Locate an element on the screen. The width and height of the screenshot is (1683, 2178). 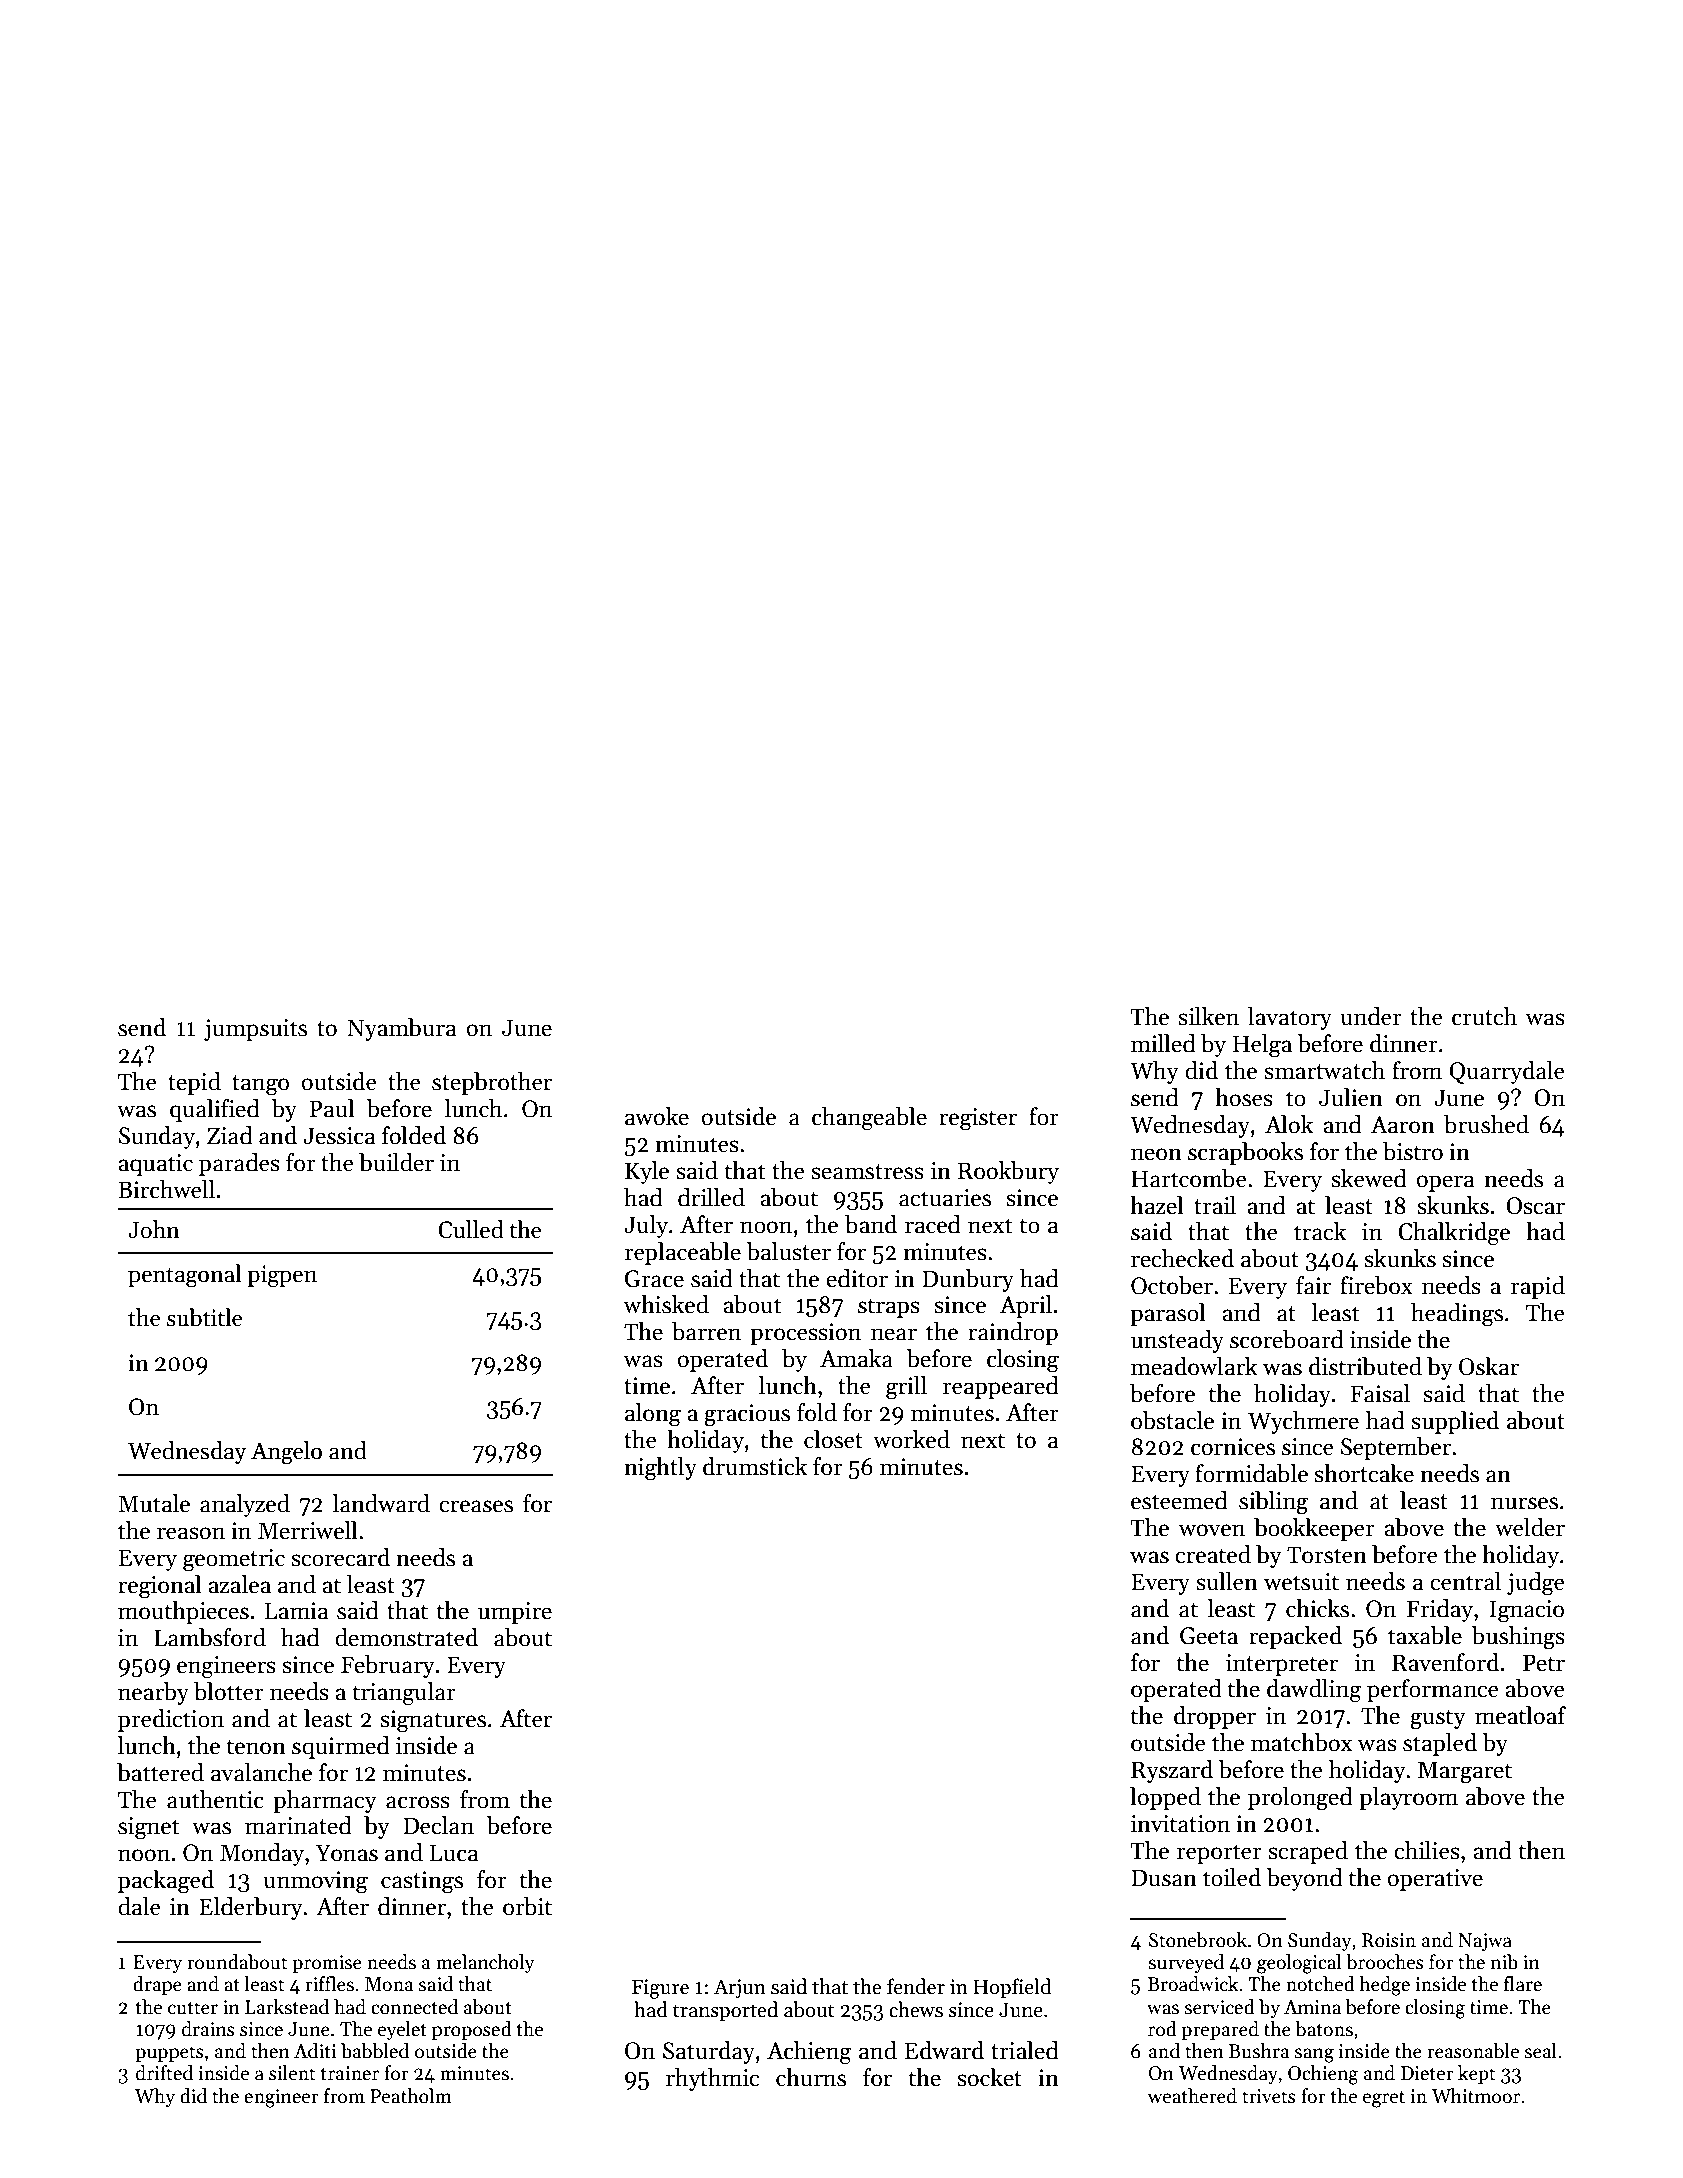
Peatholm is located at coordinates (411, 2096).
